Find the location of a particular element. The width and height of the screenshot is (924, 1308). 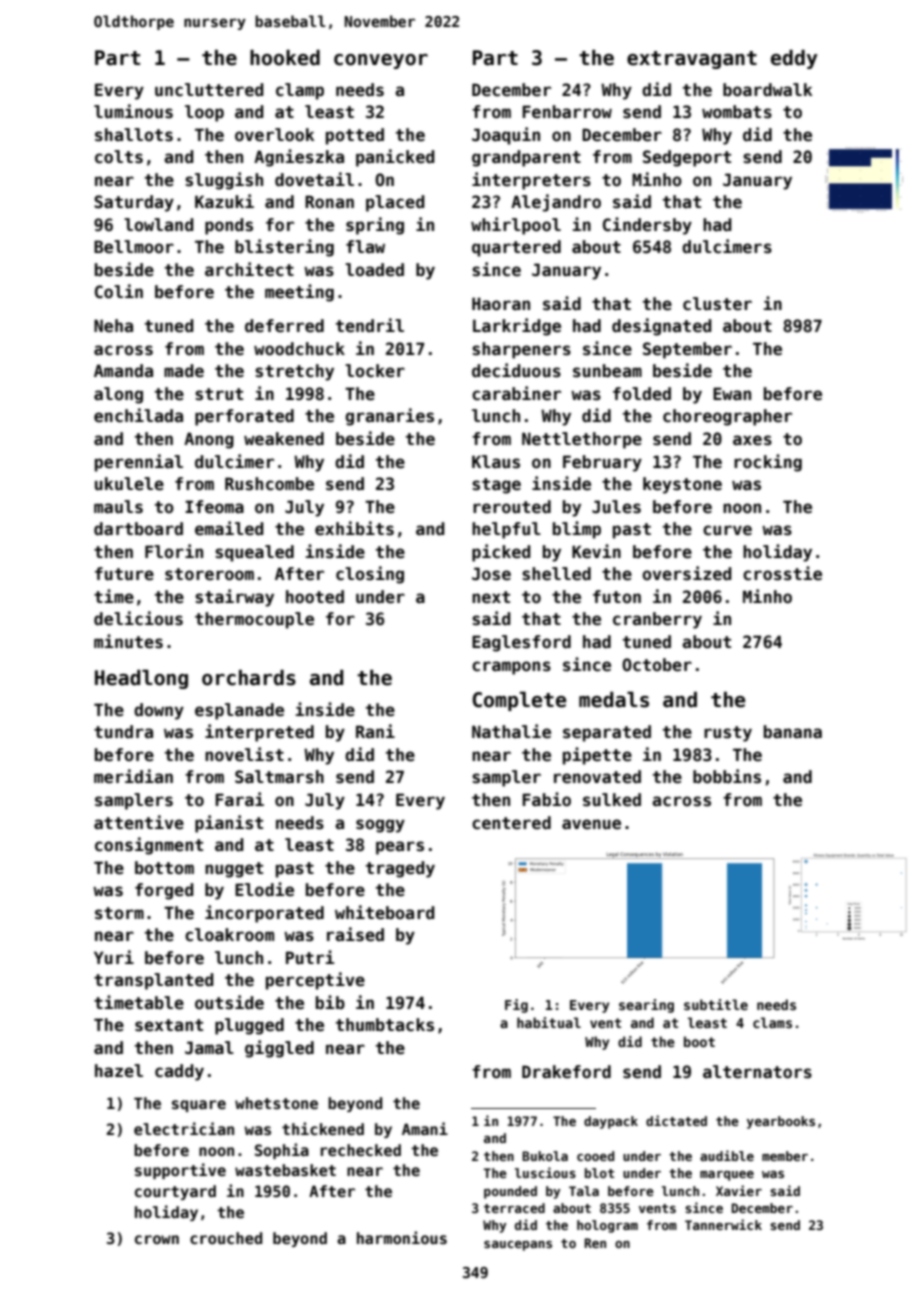

shallots is located at coordinates (134, 135).
